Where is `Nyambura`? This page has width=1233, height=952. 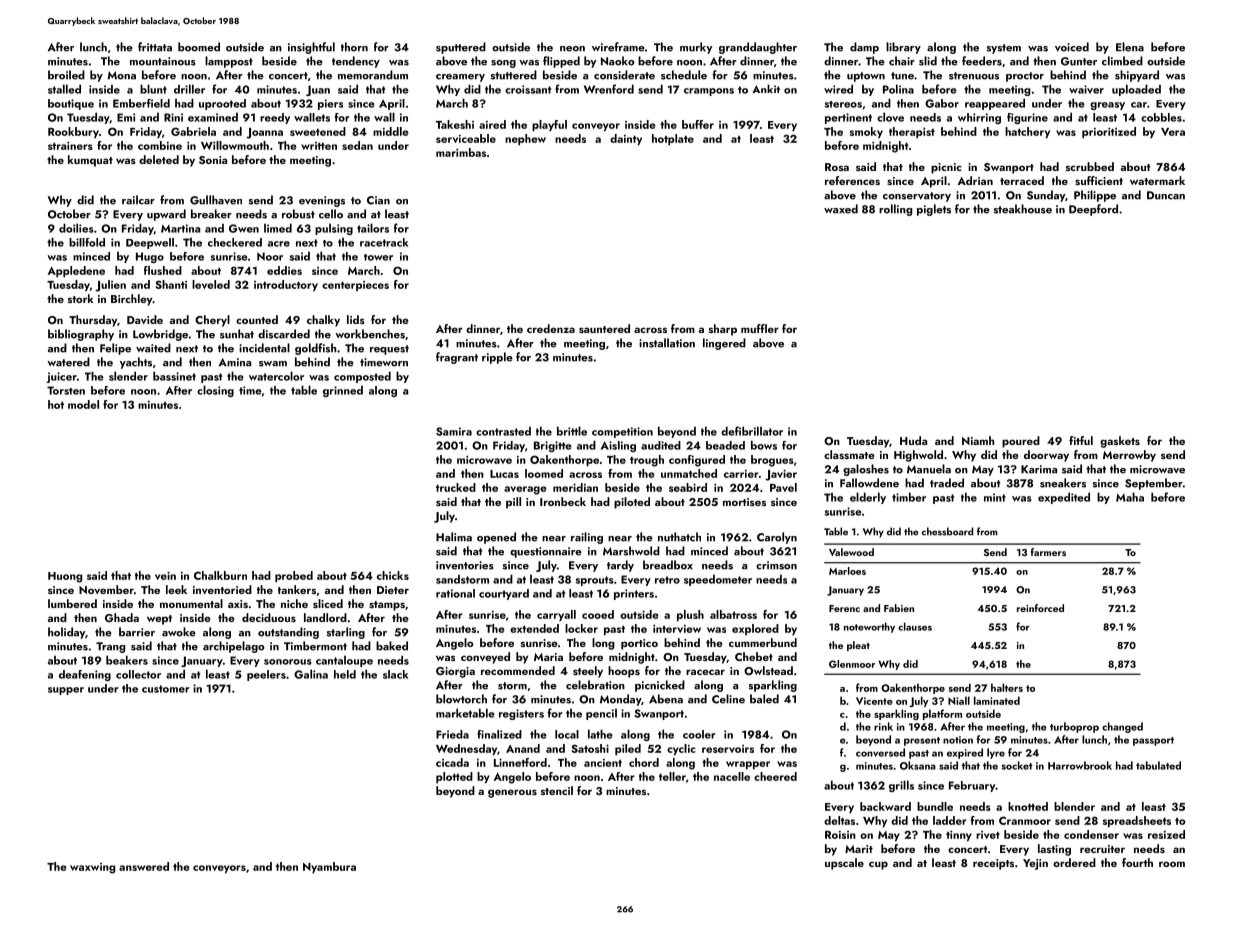 Nyambura is located at coordinates (329, 867).
